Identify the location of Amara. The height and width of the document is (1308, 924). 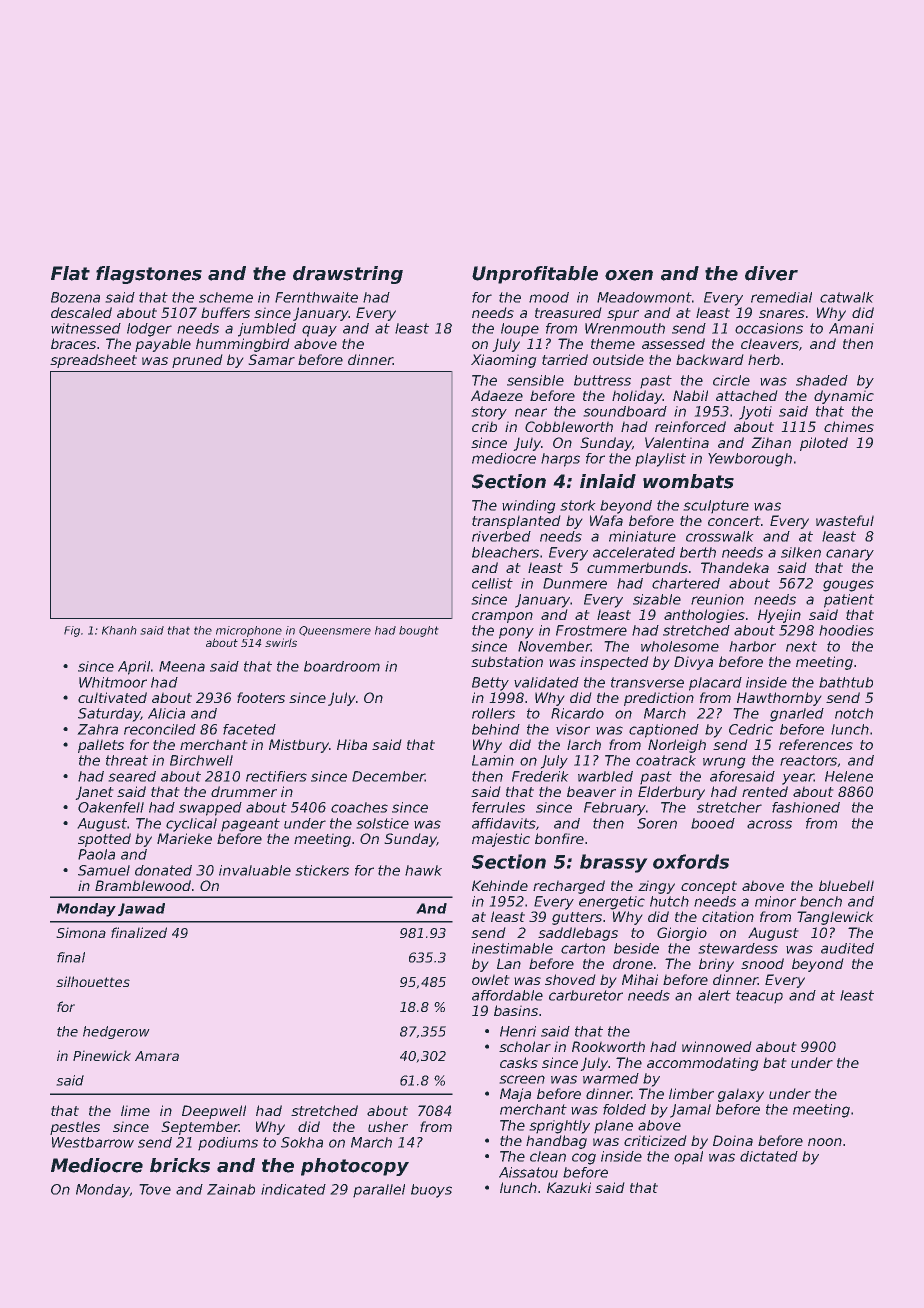
(157, 1056).
